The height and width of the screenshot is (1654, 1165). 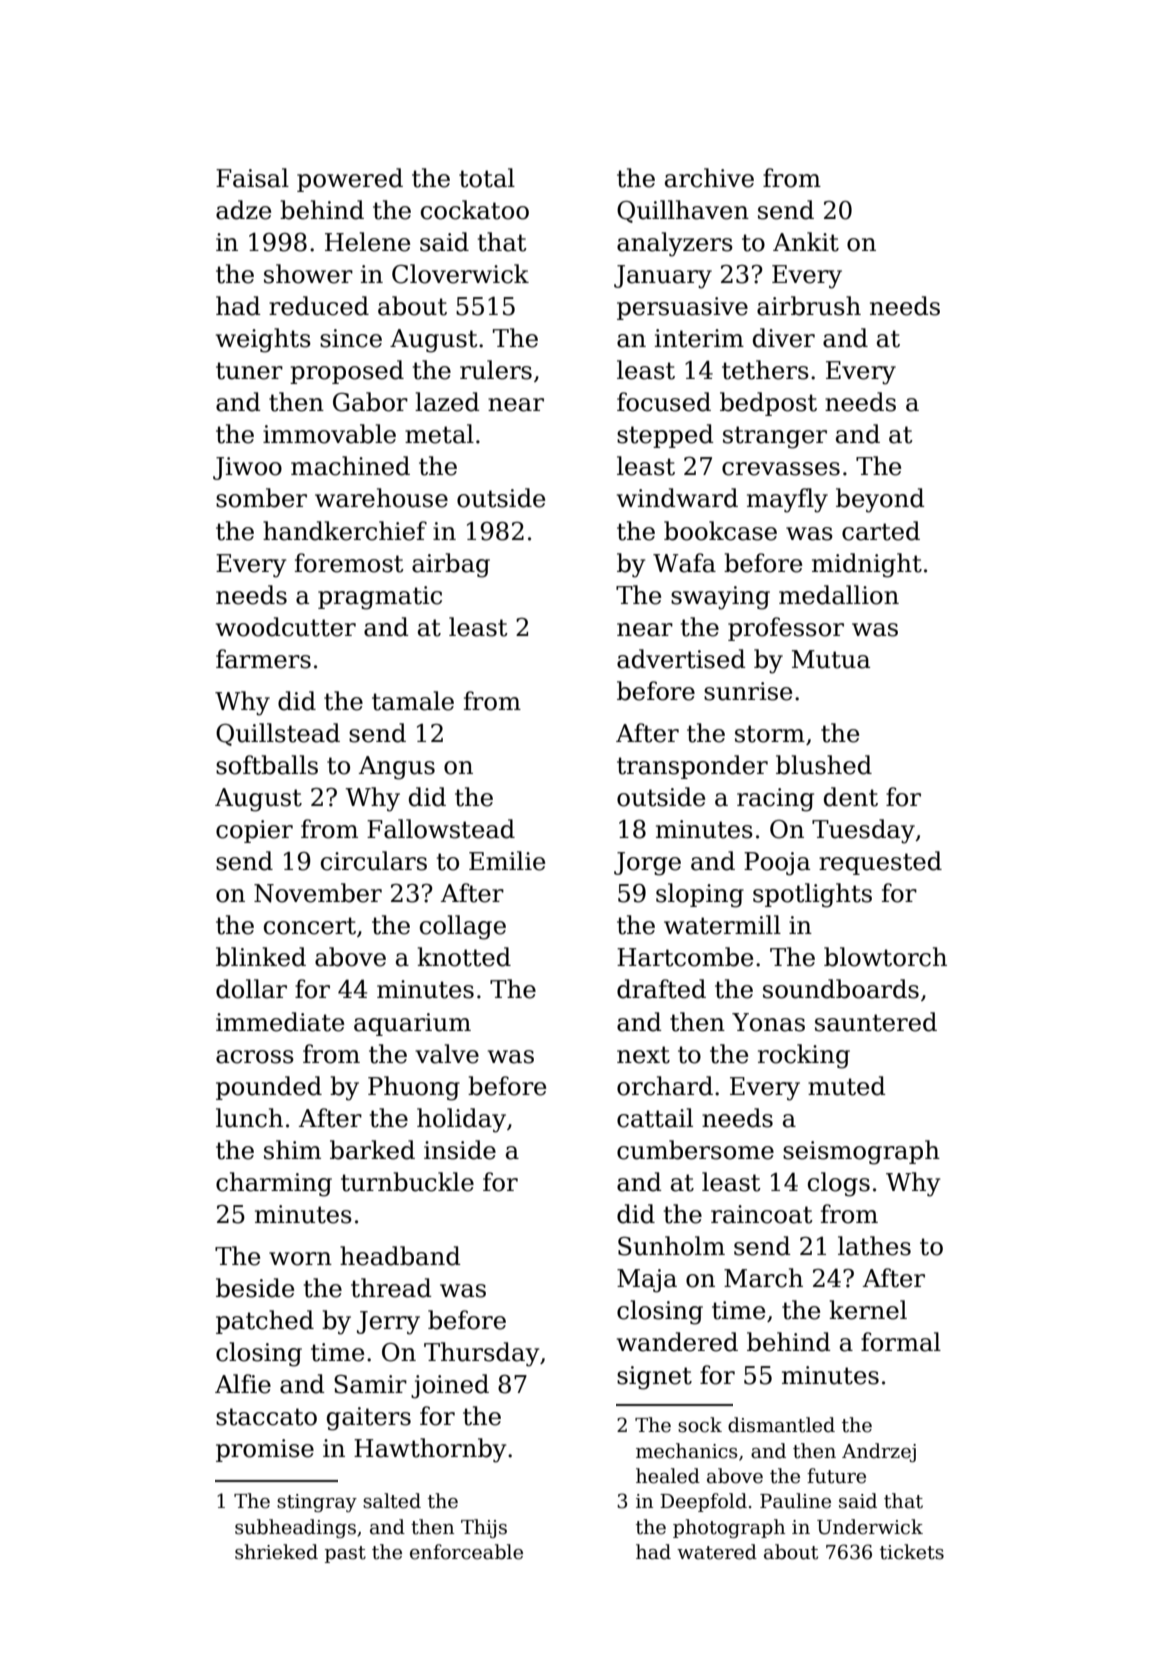 What do you see at coordinates (795, 1501) in the screenshot?
I see `Pauline` at bounding box center [795, 1501].
